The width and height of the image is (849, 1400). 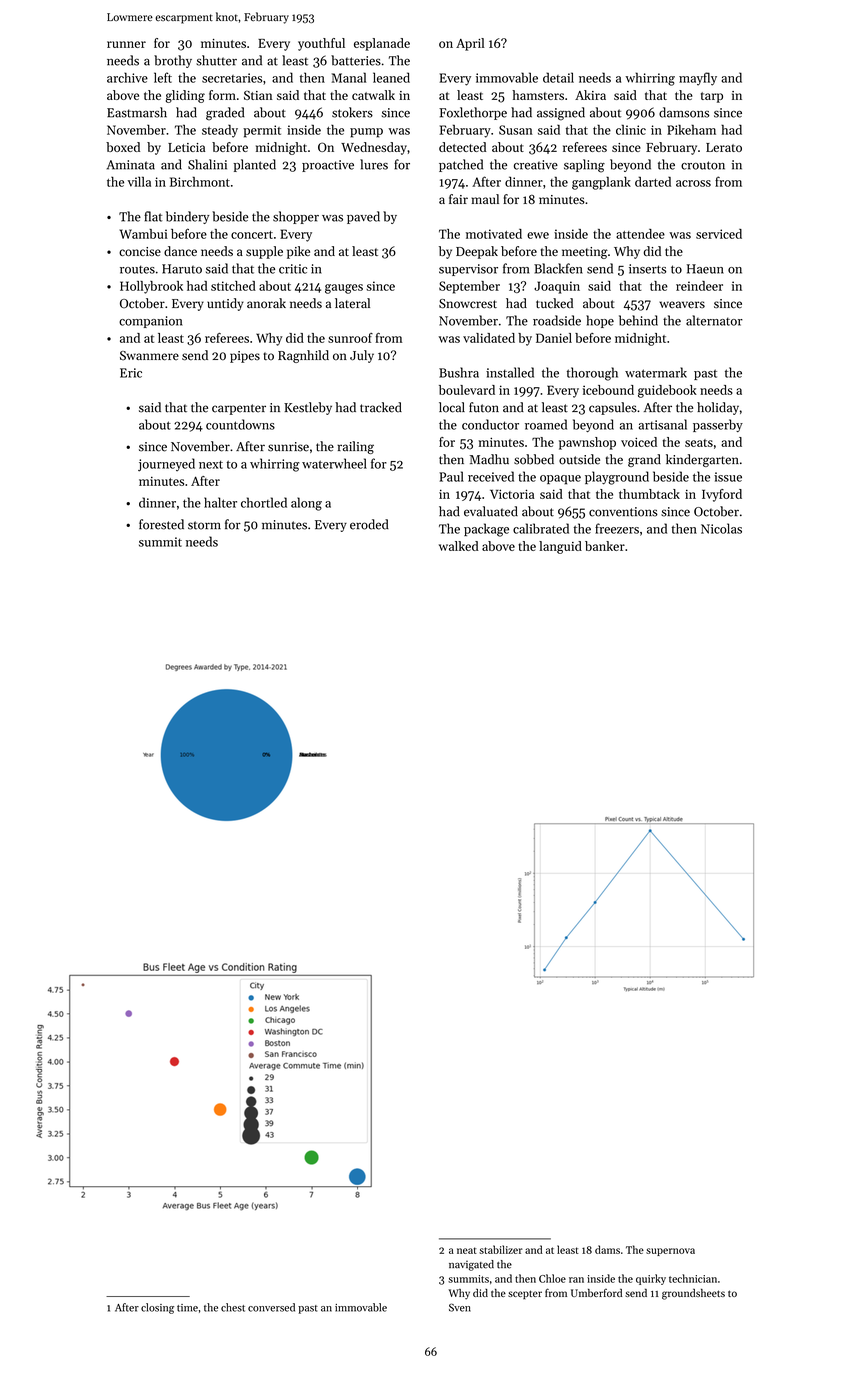 I want to click on stabilizer, so click(x=501, y=1249).
